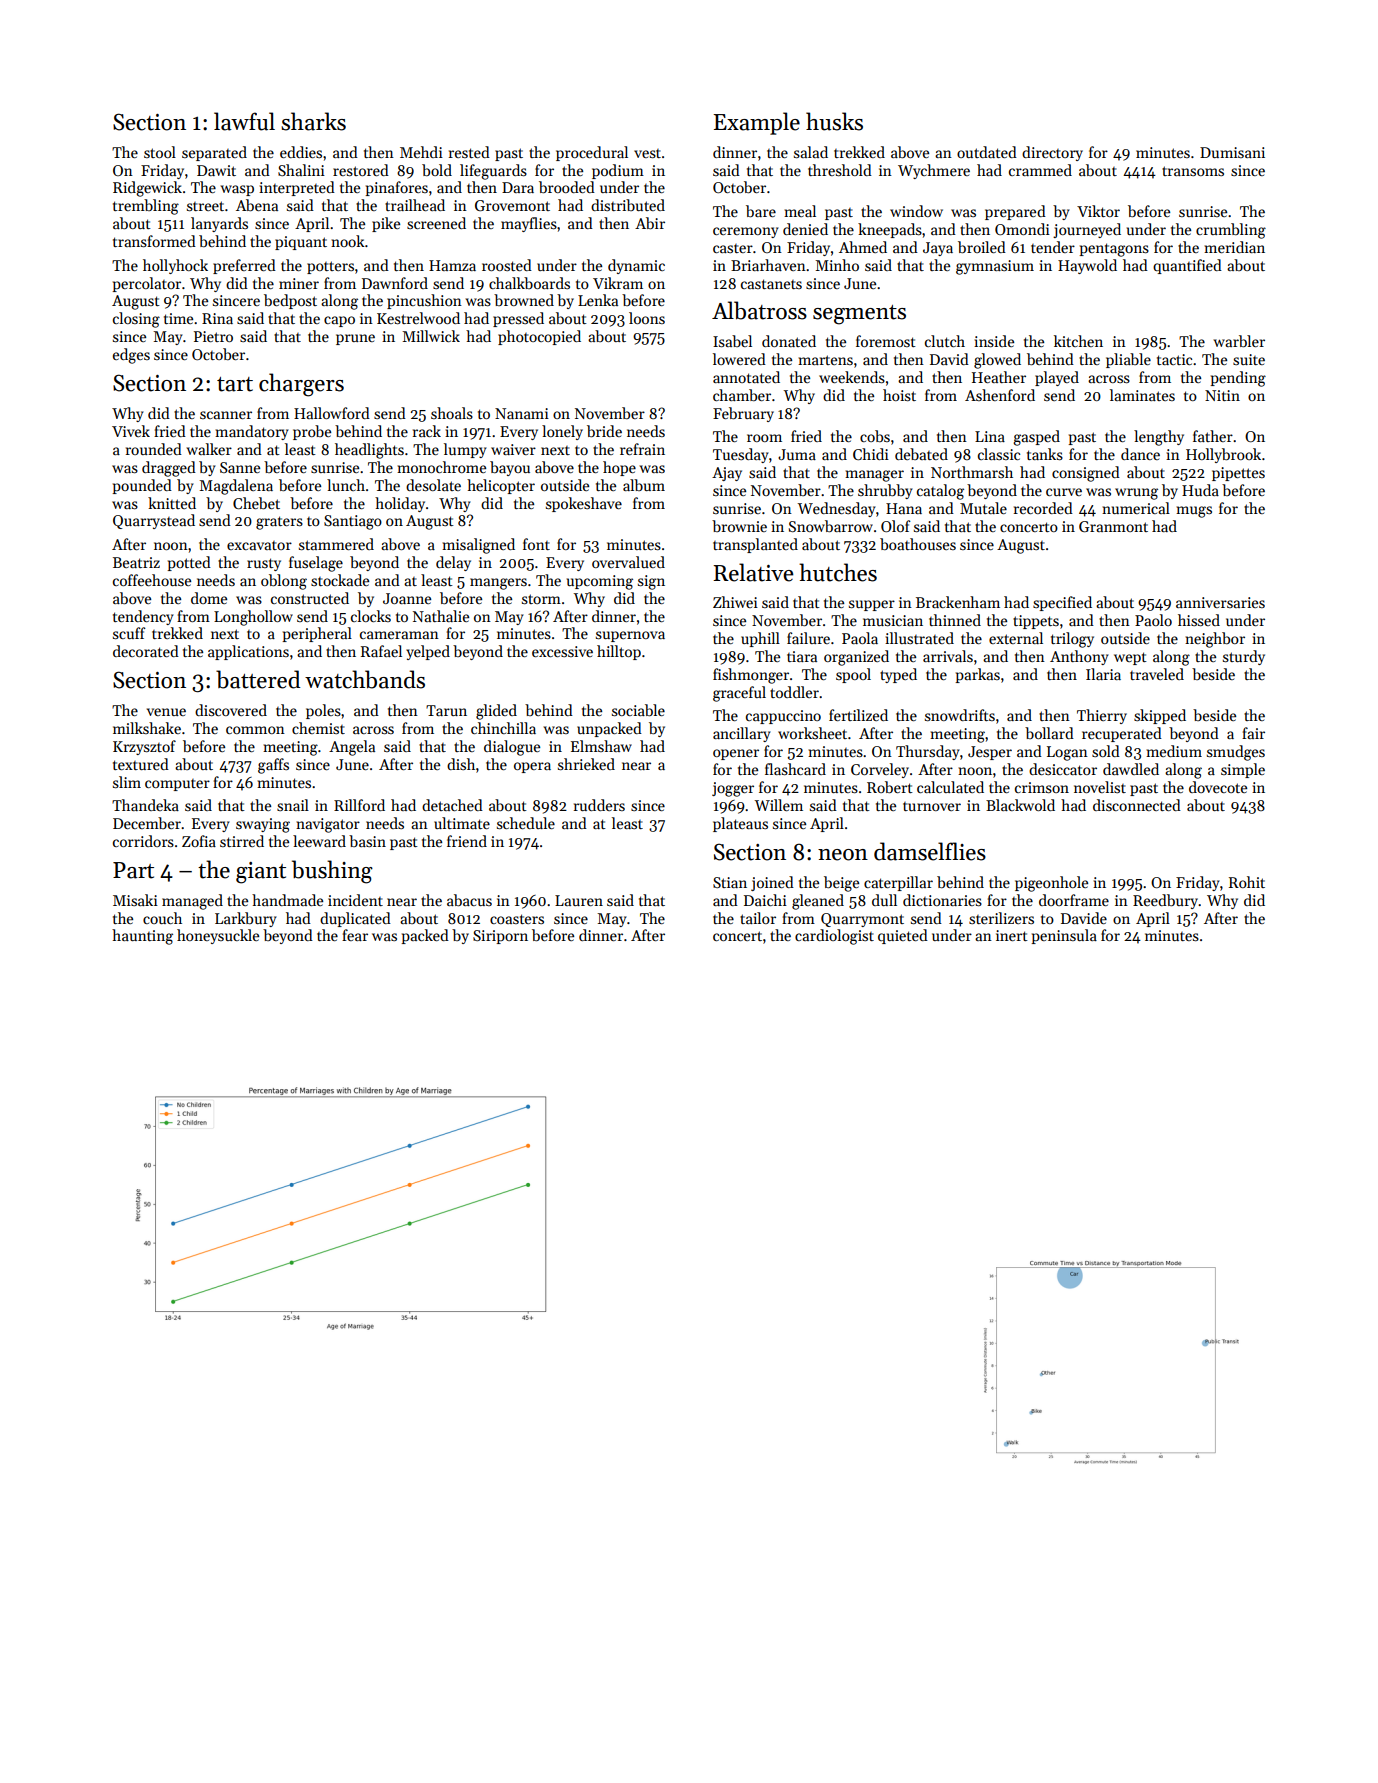 The height and width of the page is (1783, 1378). What do you see at coordinates (1187, 266) in the page?
I see `quantified` at bounding box center [1187, 266].
